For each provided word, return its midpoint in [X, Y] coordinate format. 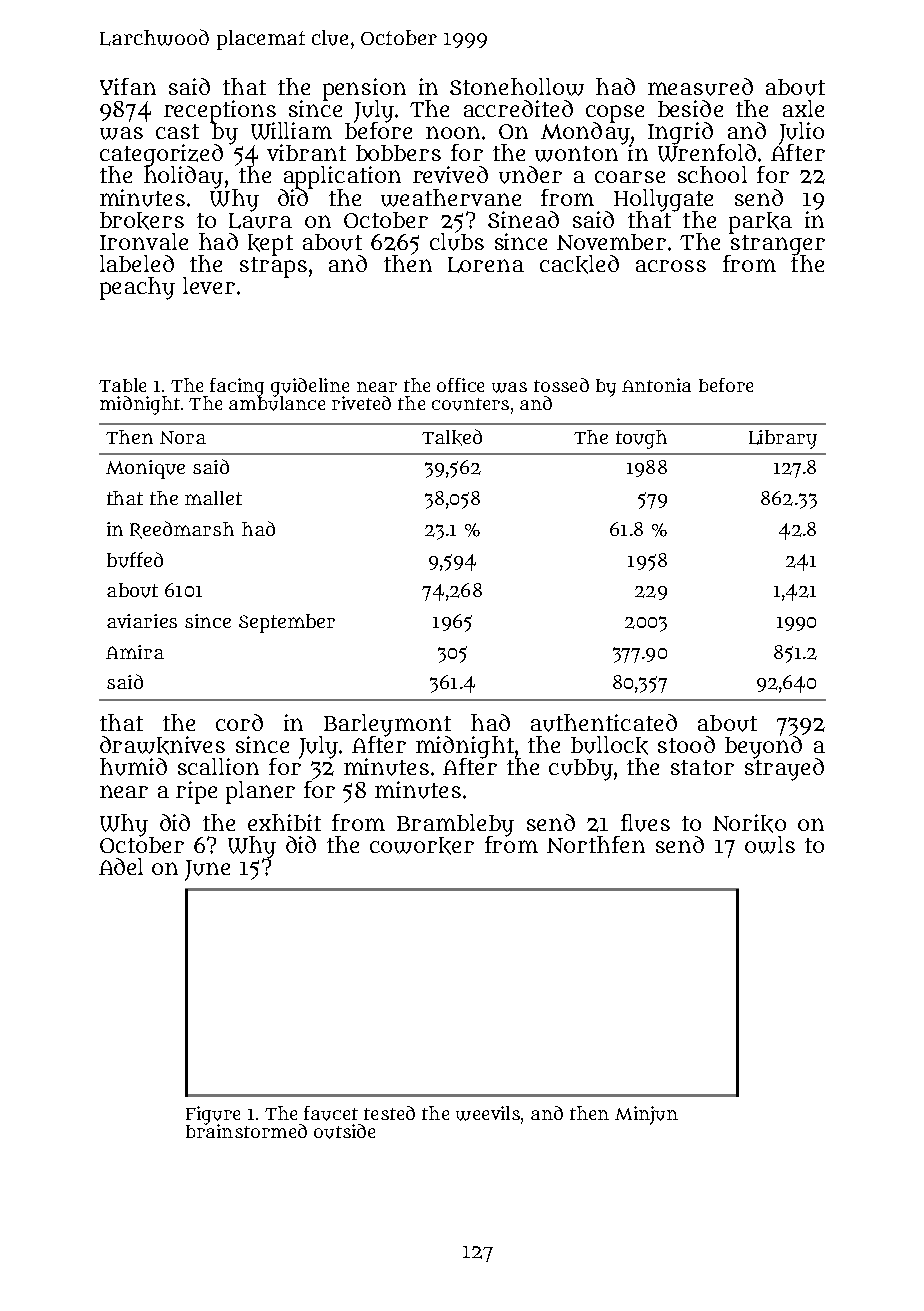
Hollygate [663, 200]
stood [686, 744]
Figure [213, 1115]
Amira [135, 652]
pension [364, 89]
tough [641, 439]
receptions [220, 111]
